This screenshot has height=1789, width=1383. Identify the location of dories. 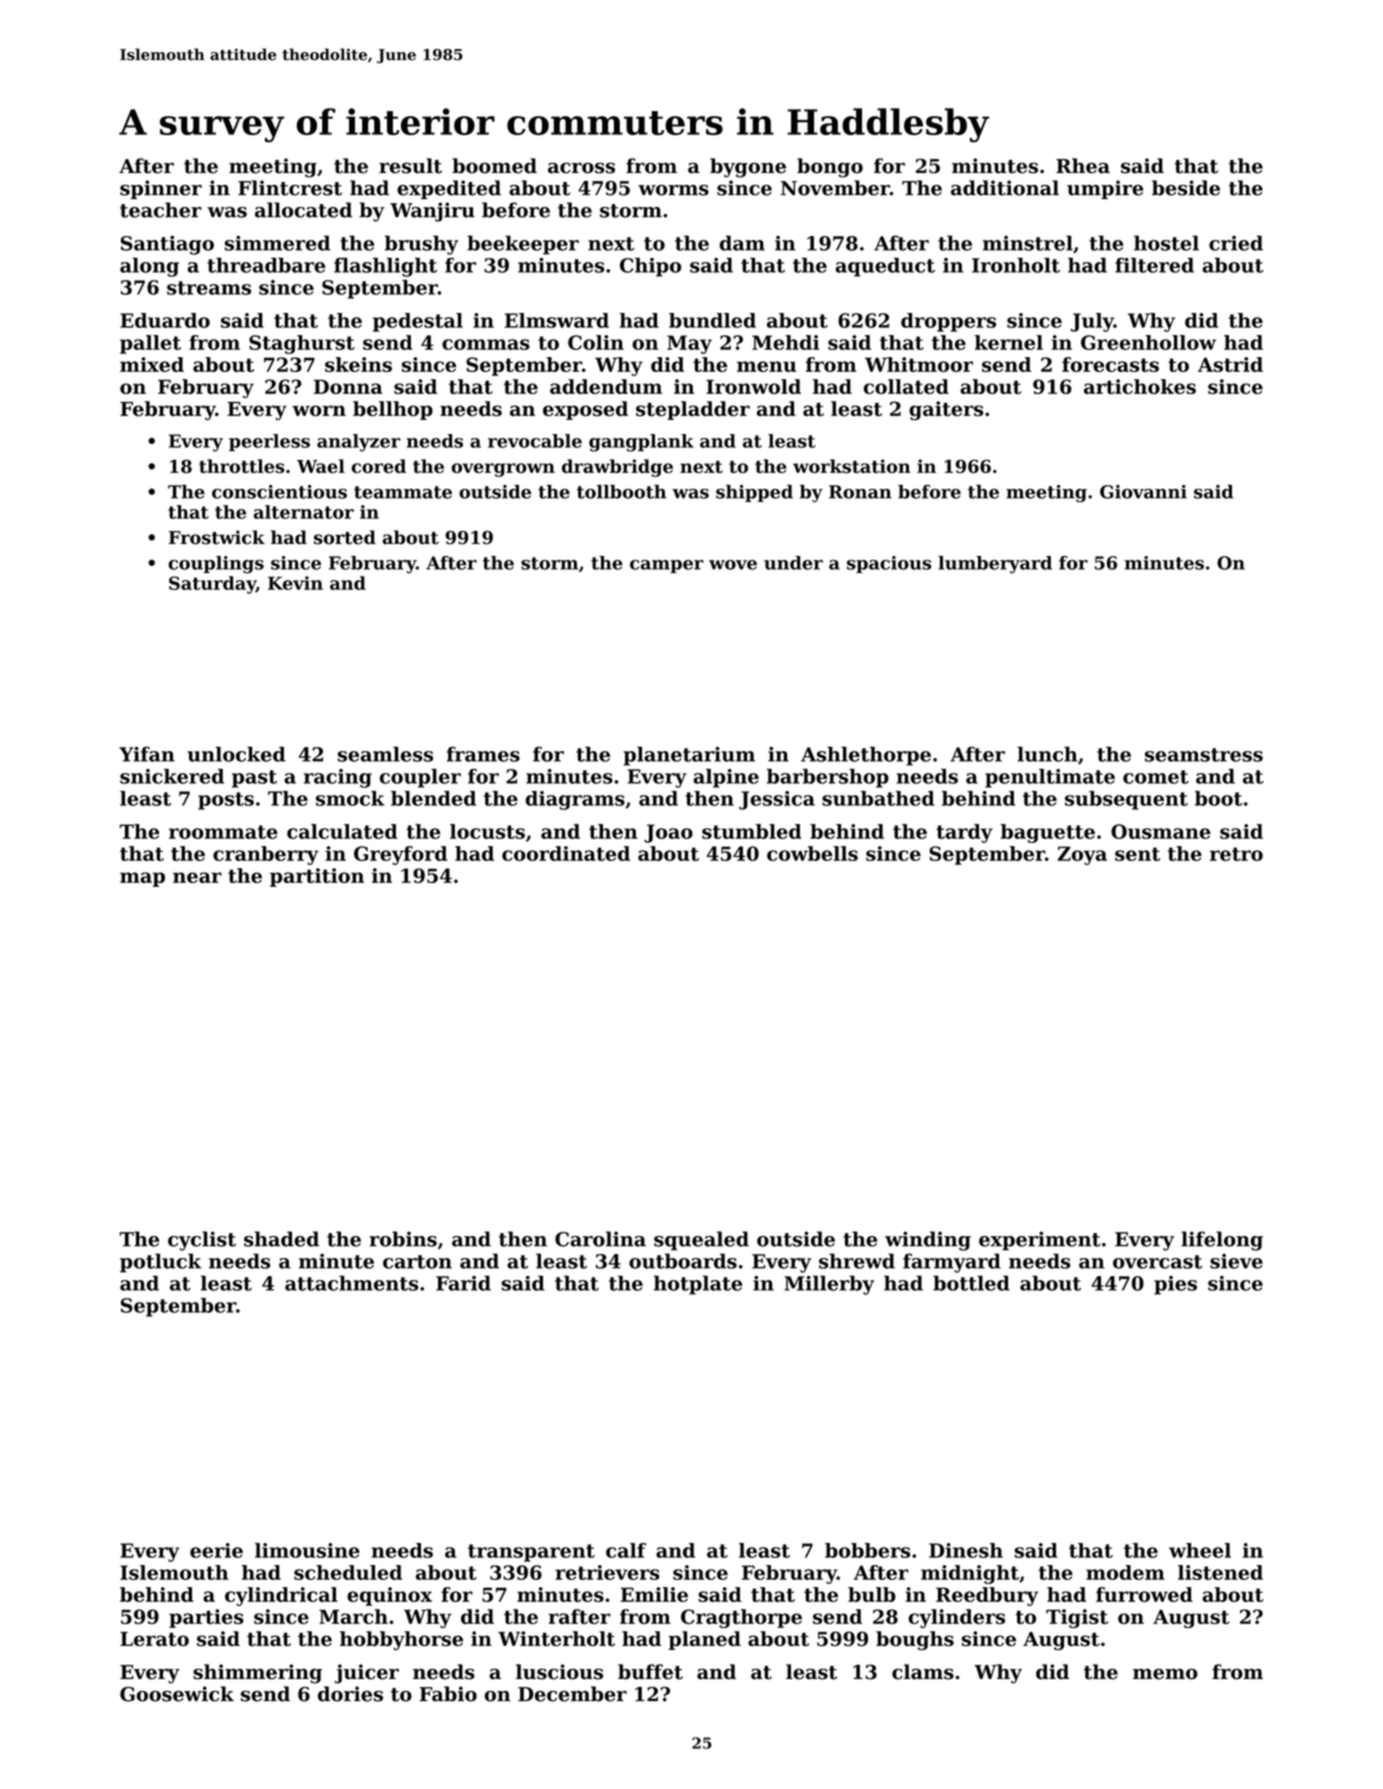
(350, 1694).
